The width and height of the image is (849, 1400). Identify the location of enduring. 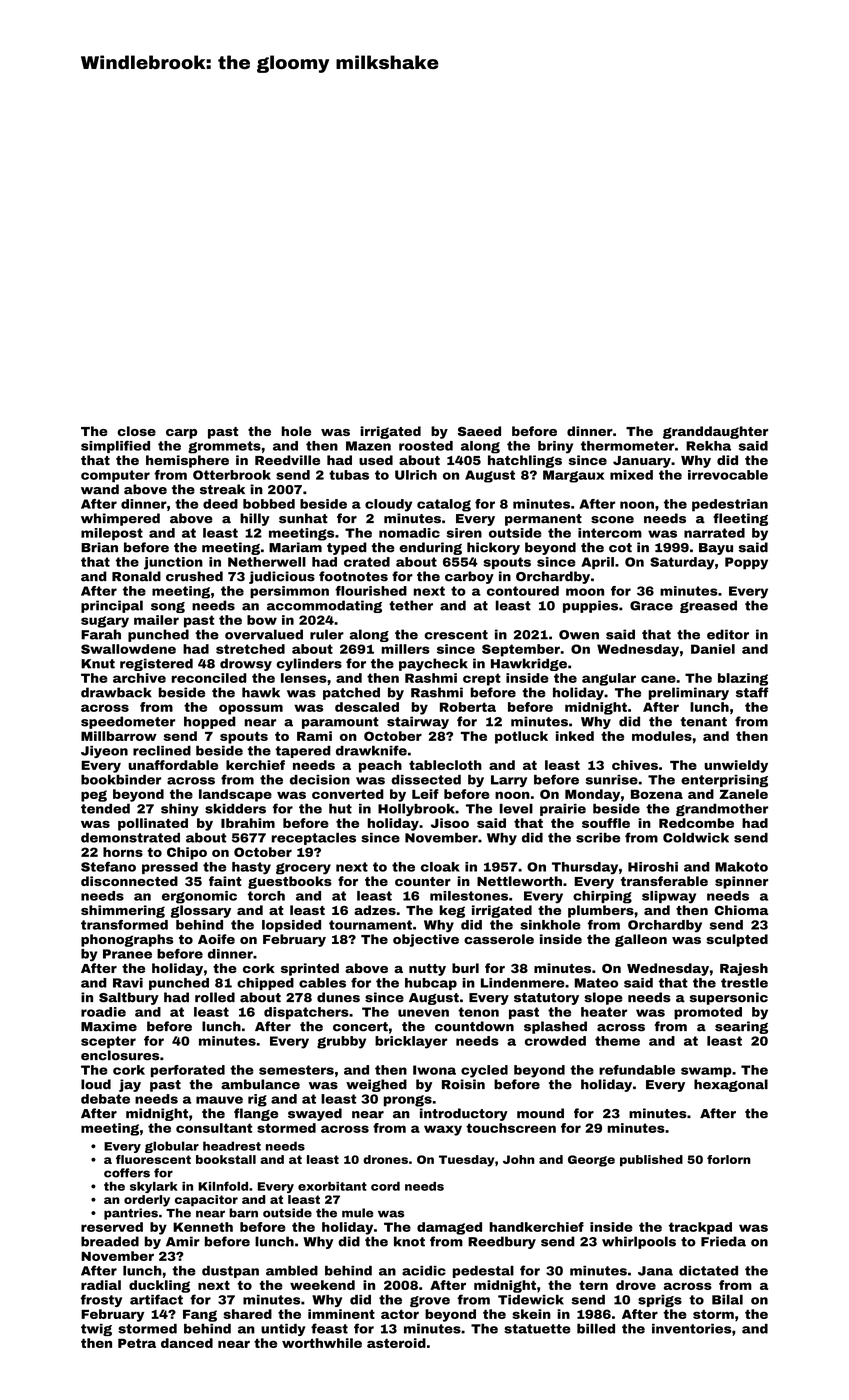
(430, 548).
